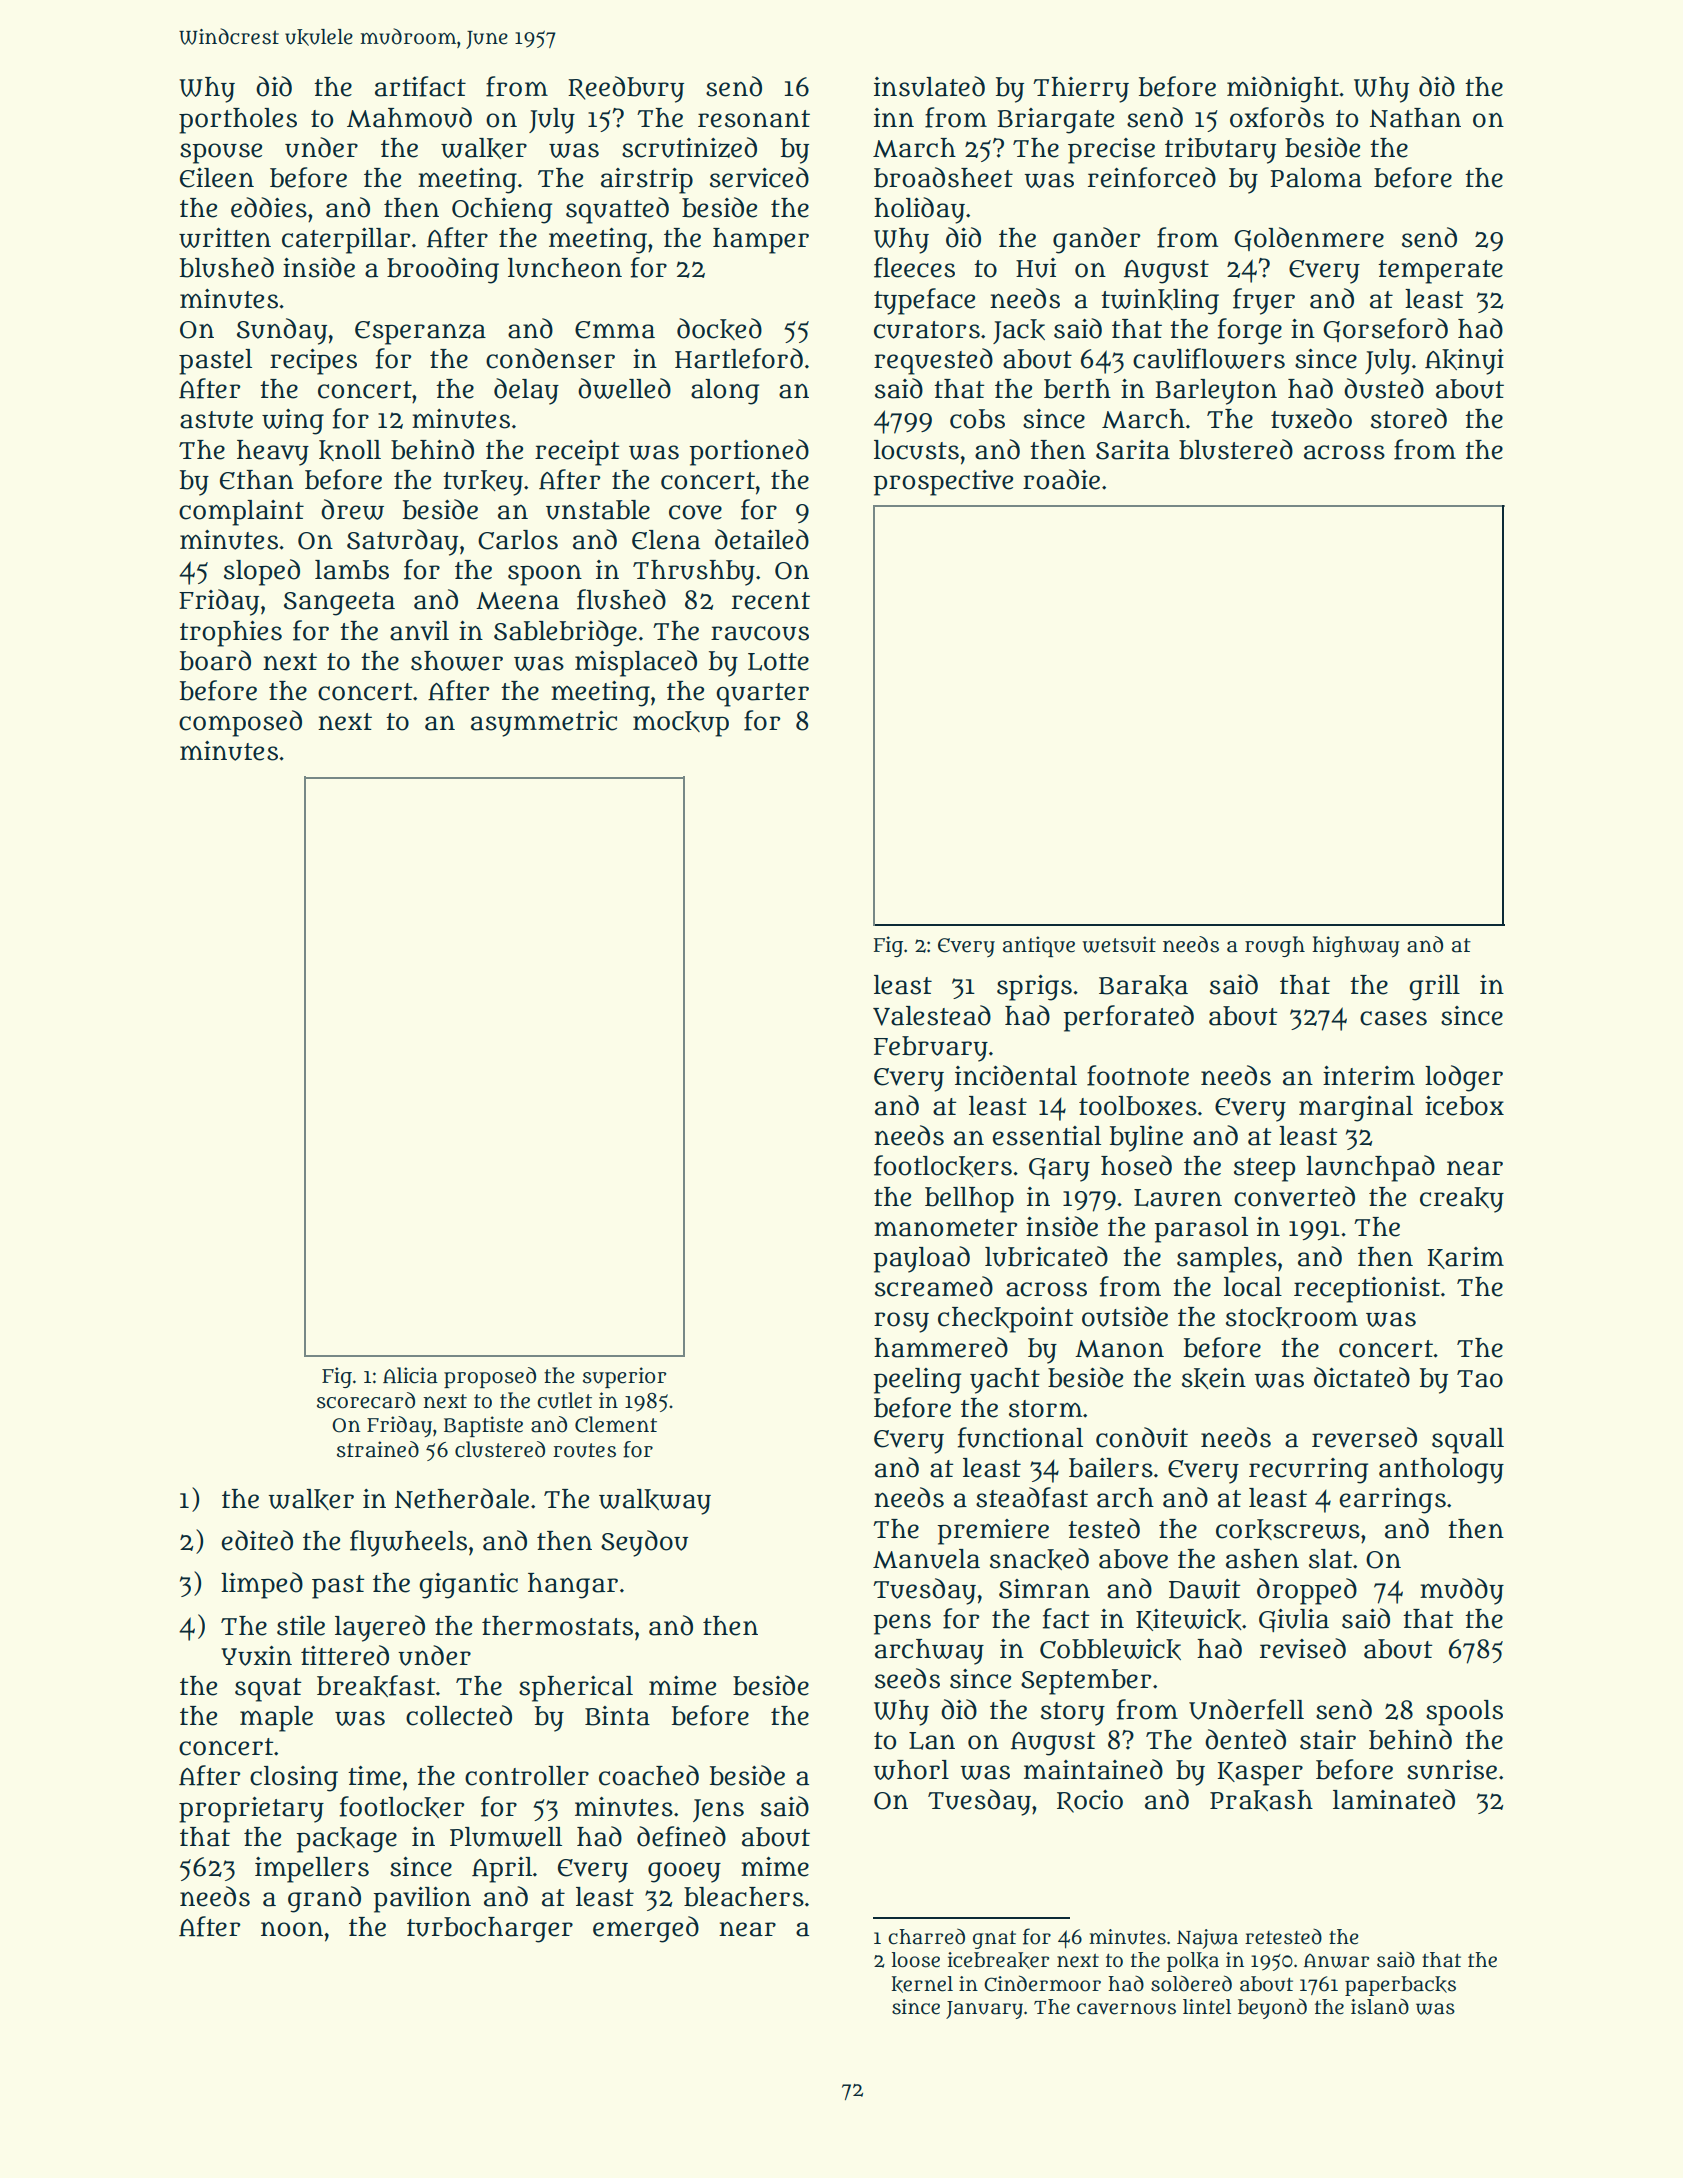 The image size is (1683, 2178). Describe the element at coordinates (646, 1929) in the image. I see `emerged` at that location.
